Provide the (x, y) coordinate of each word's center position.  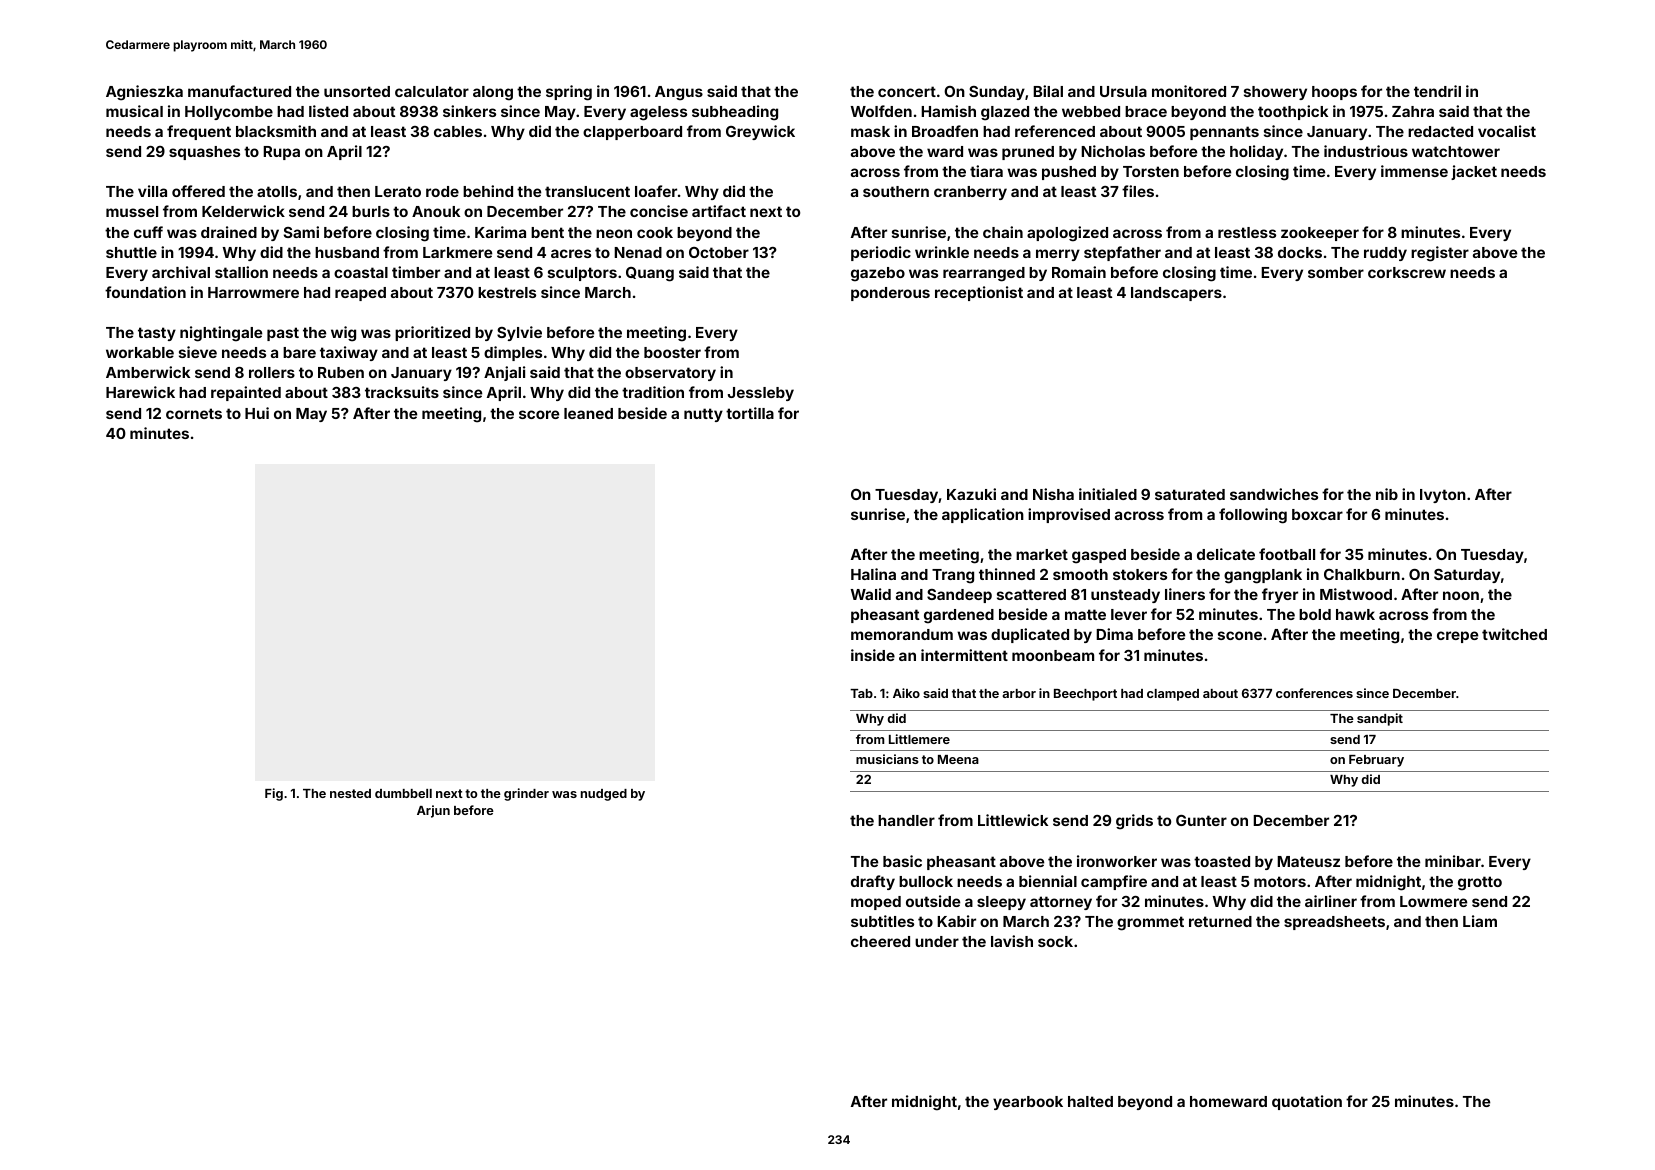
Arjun (433, 811)
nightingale (221, 334)
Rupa (281, 153)
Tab (861, 693)
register (1440, 254)
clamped (1173, 695)
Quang (650, 274)
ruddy (1385, 254)
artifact (719, 211)
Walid (871, 594)
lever (1129, 614)
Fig (274, 794)
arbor (1019, 693)
